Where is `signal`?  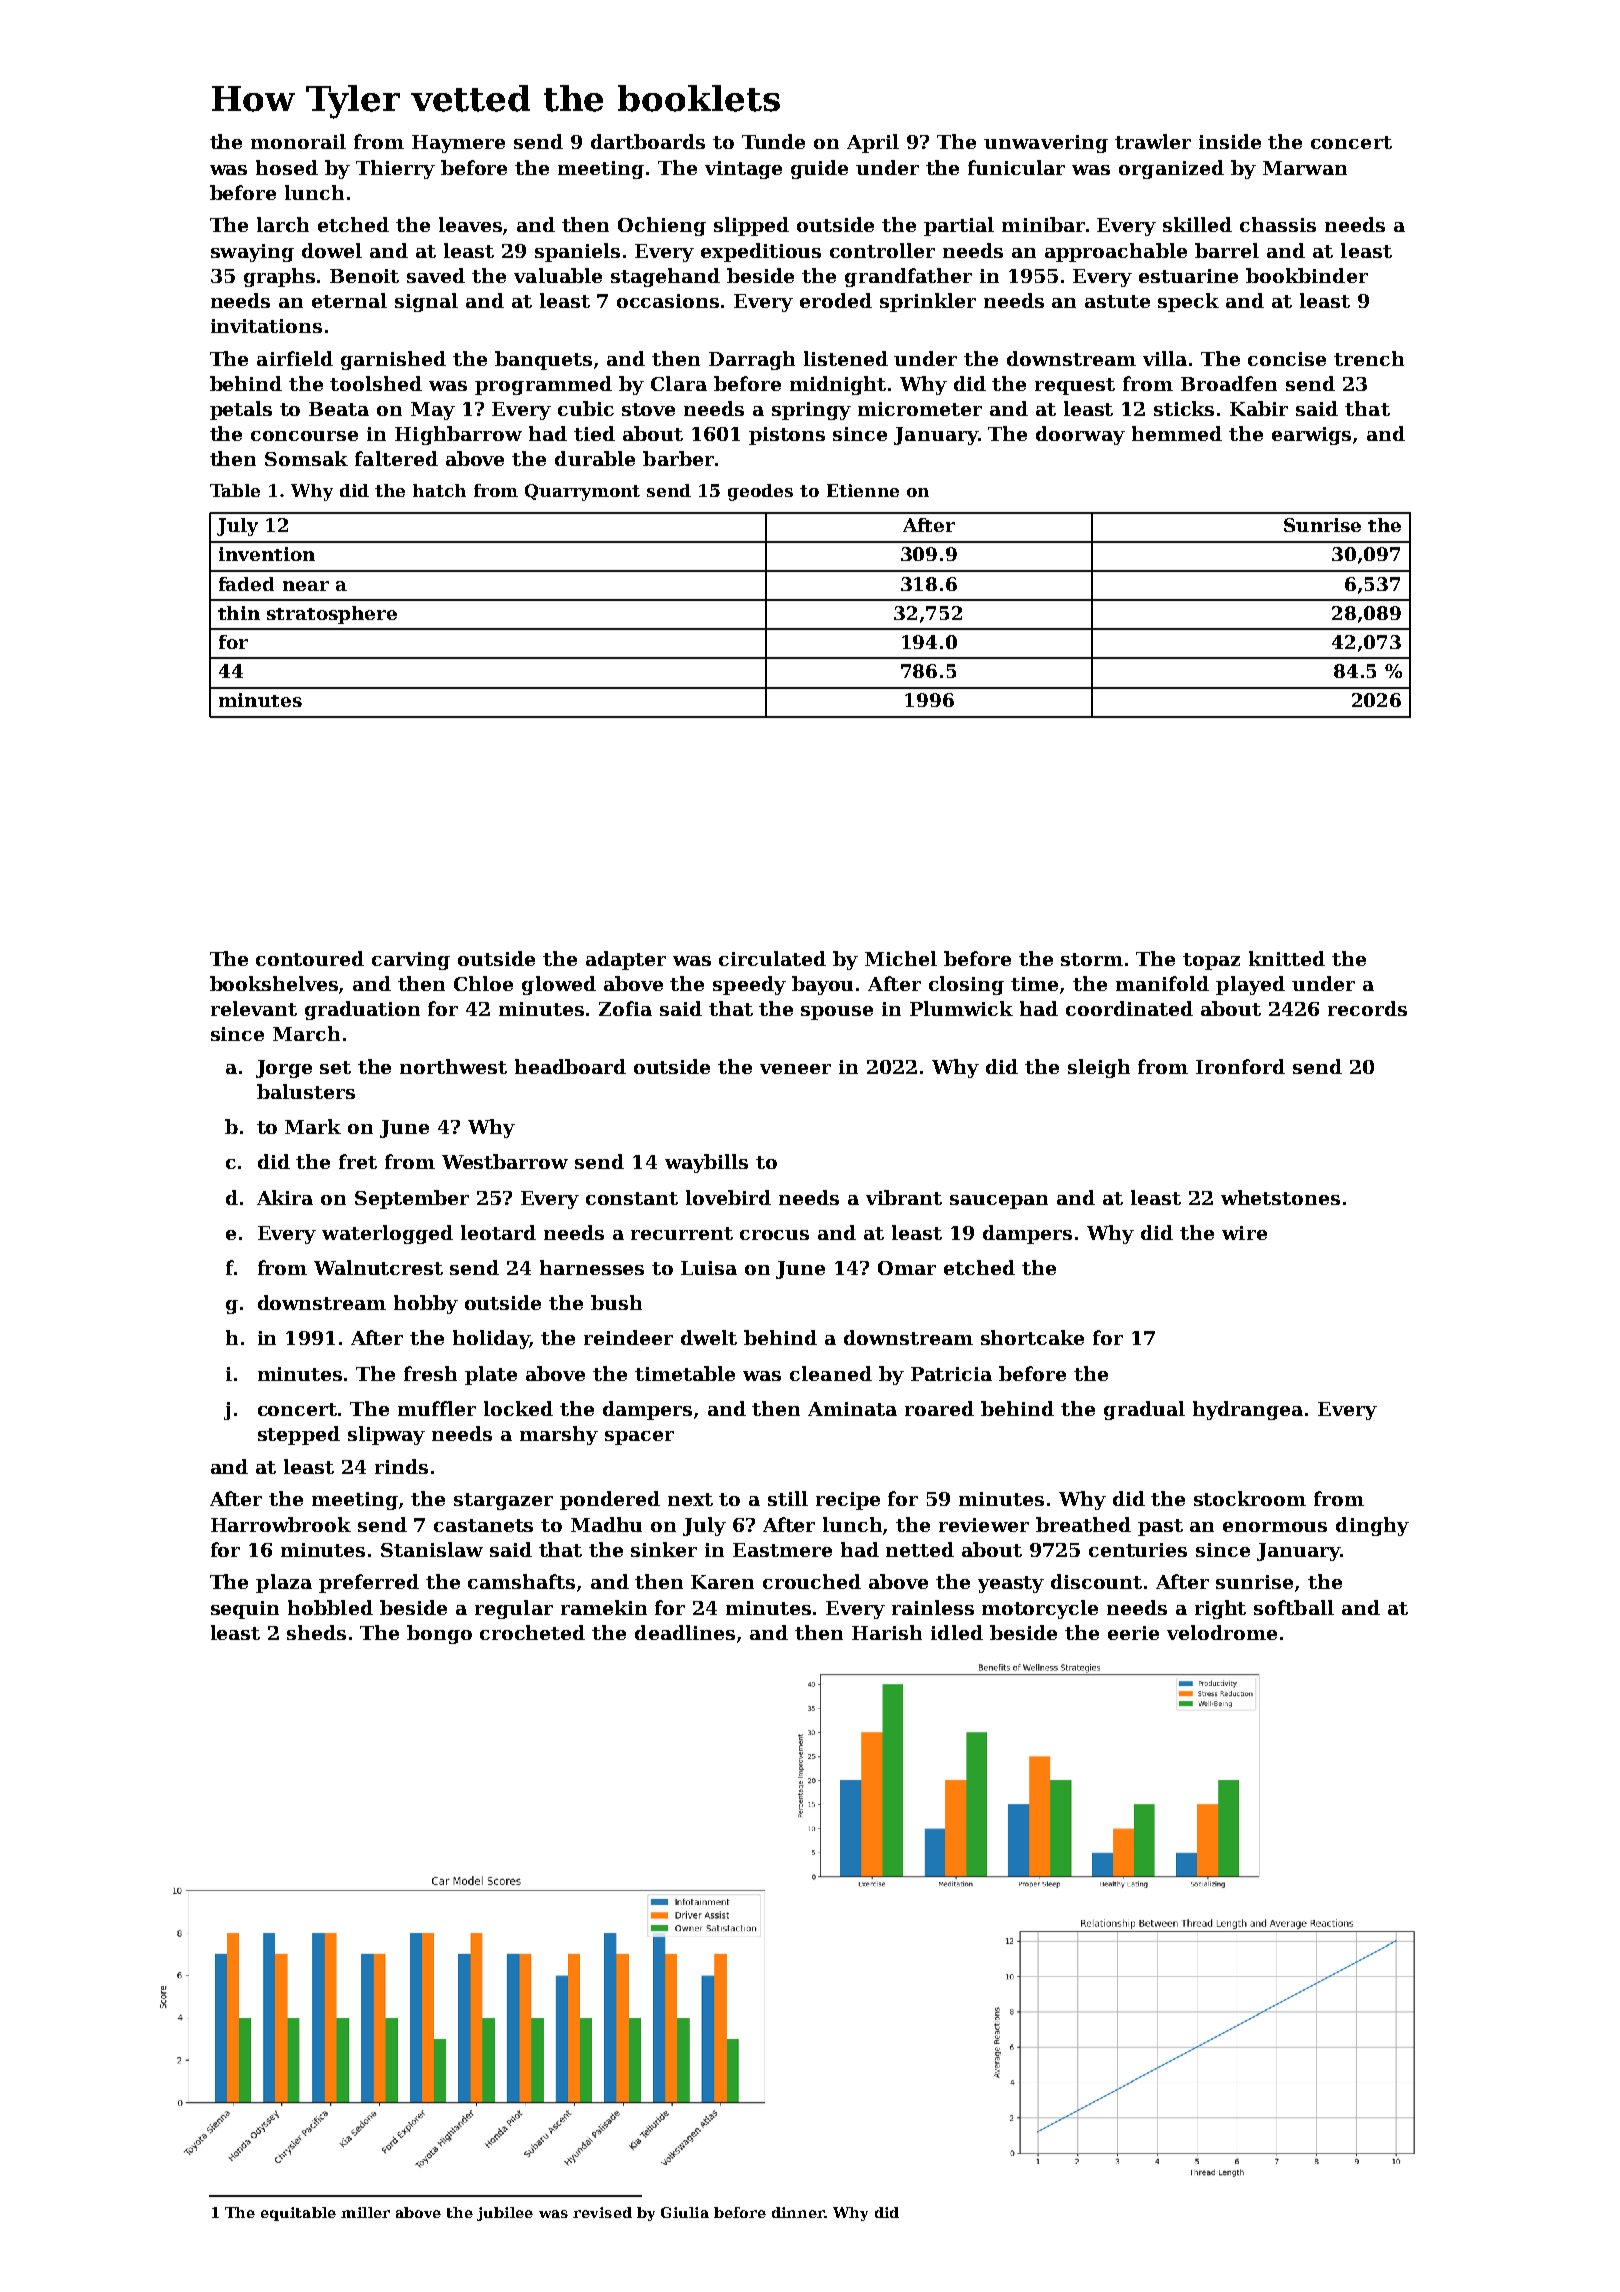 signal is located at coordinates (426, 302).
